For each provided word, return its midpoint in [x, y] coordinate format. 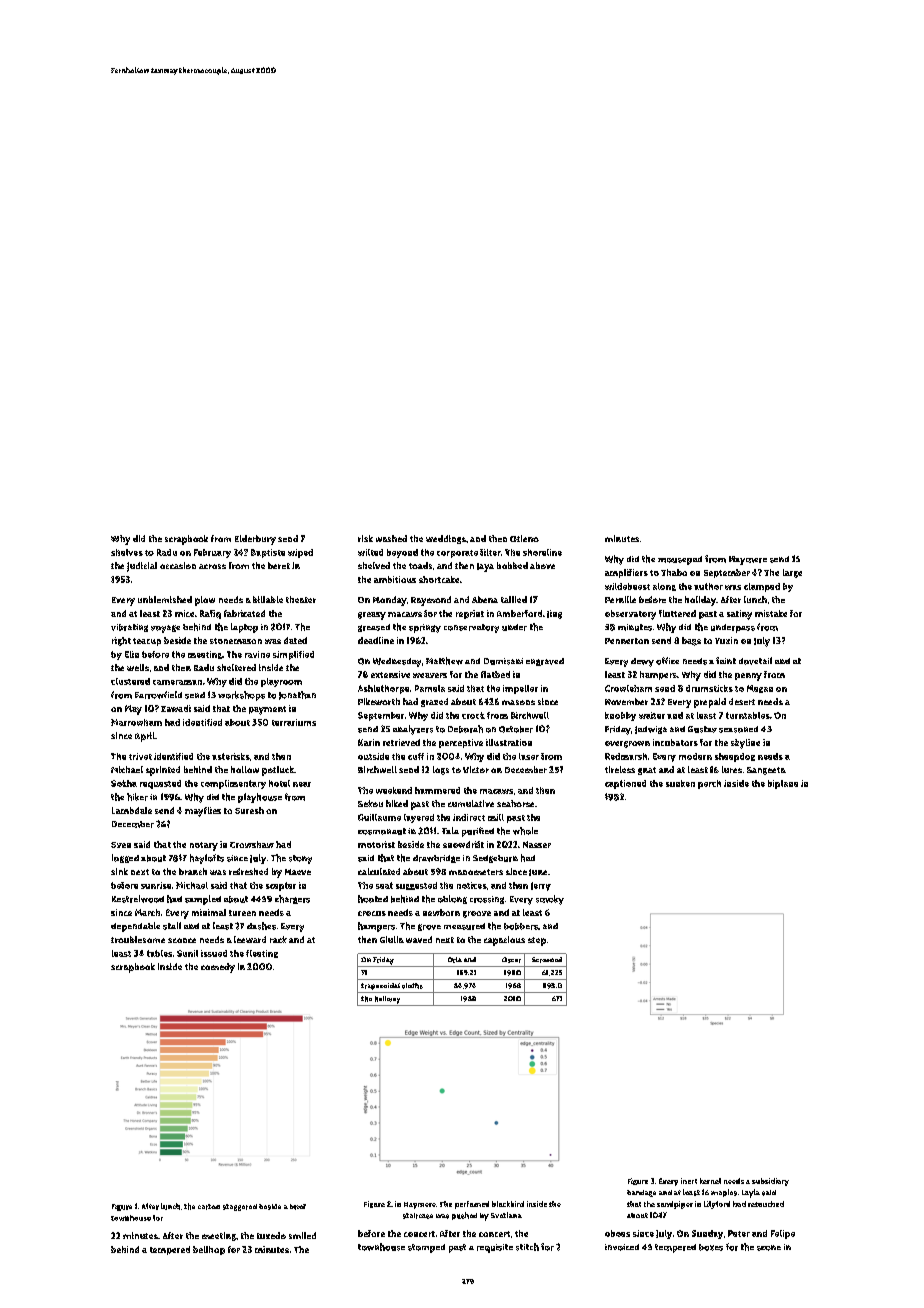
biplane [783, 784]
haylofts [207, 859]
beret [279, 565]
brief [298, 1207]
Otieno [524, 538]
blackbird [508, 1204]
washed [391, 538]
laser [529, 756]
